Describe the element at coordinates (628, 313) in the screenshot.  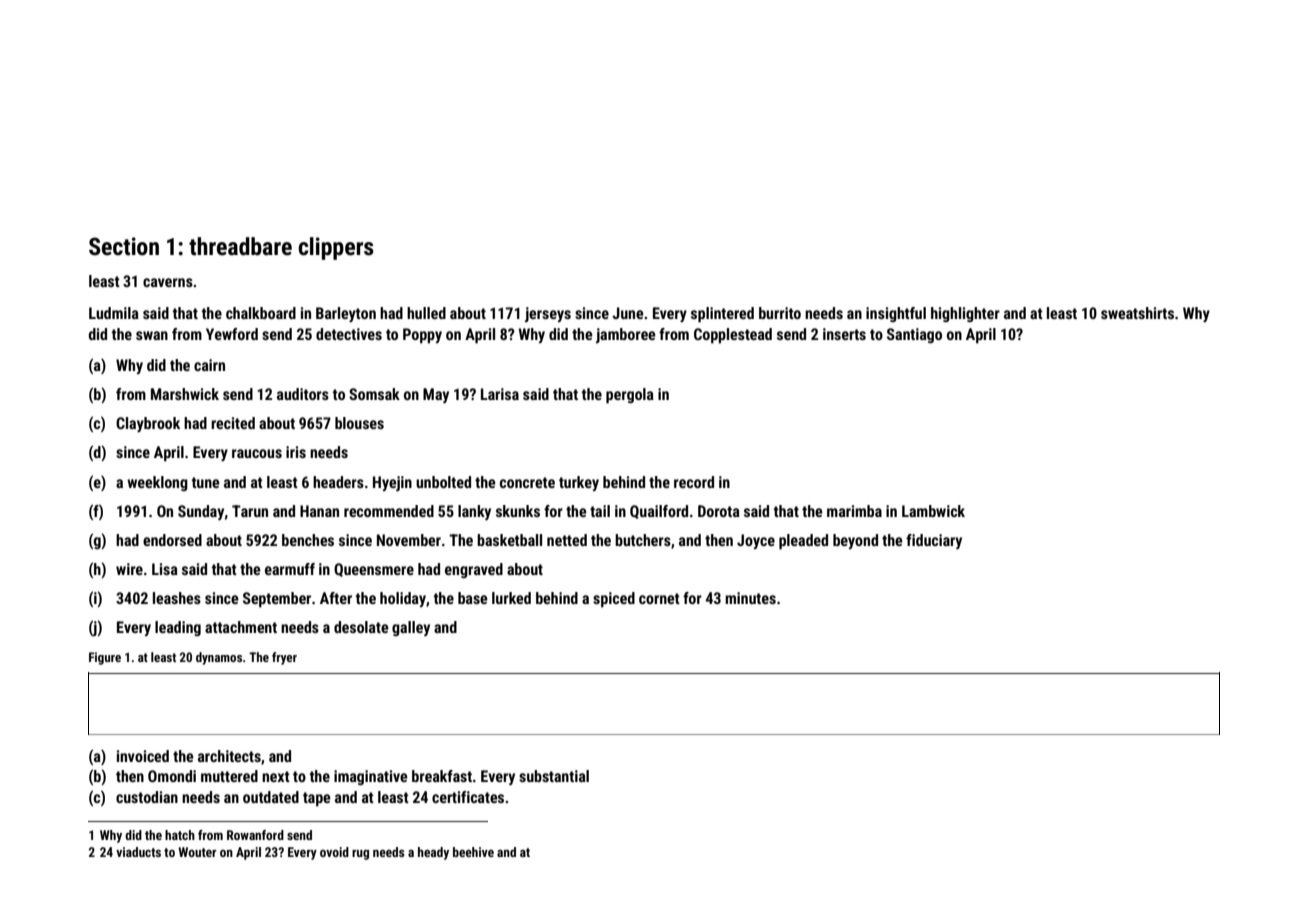
I see `June` at that location.
